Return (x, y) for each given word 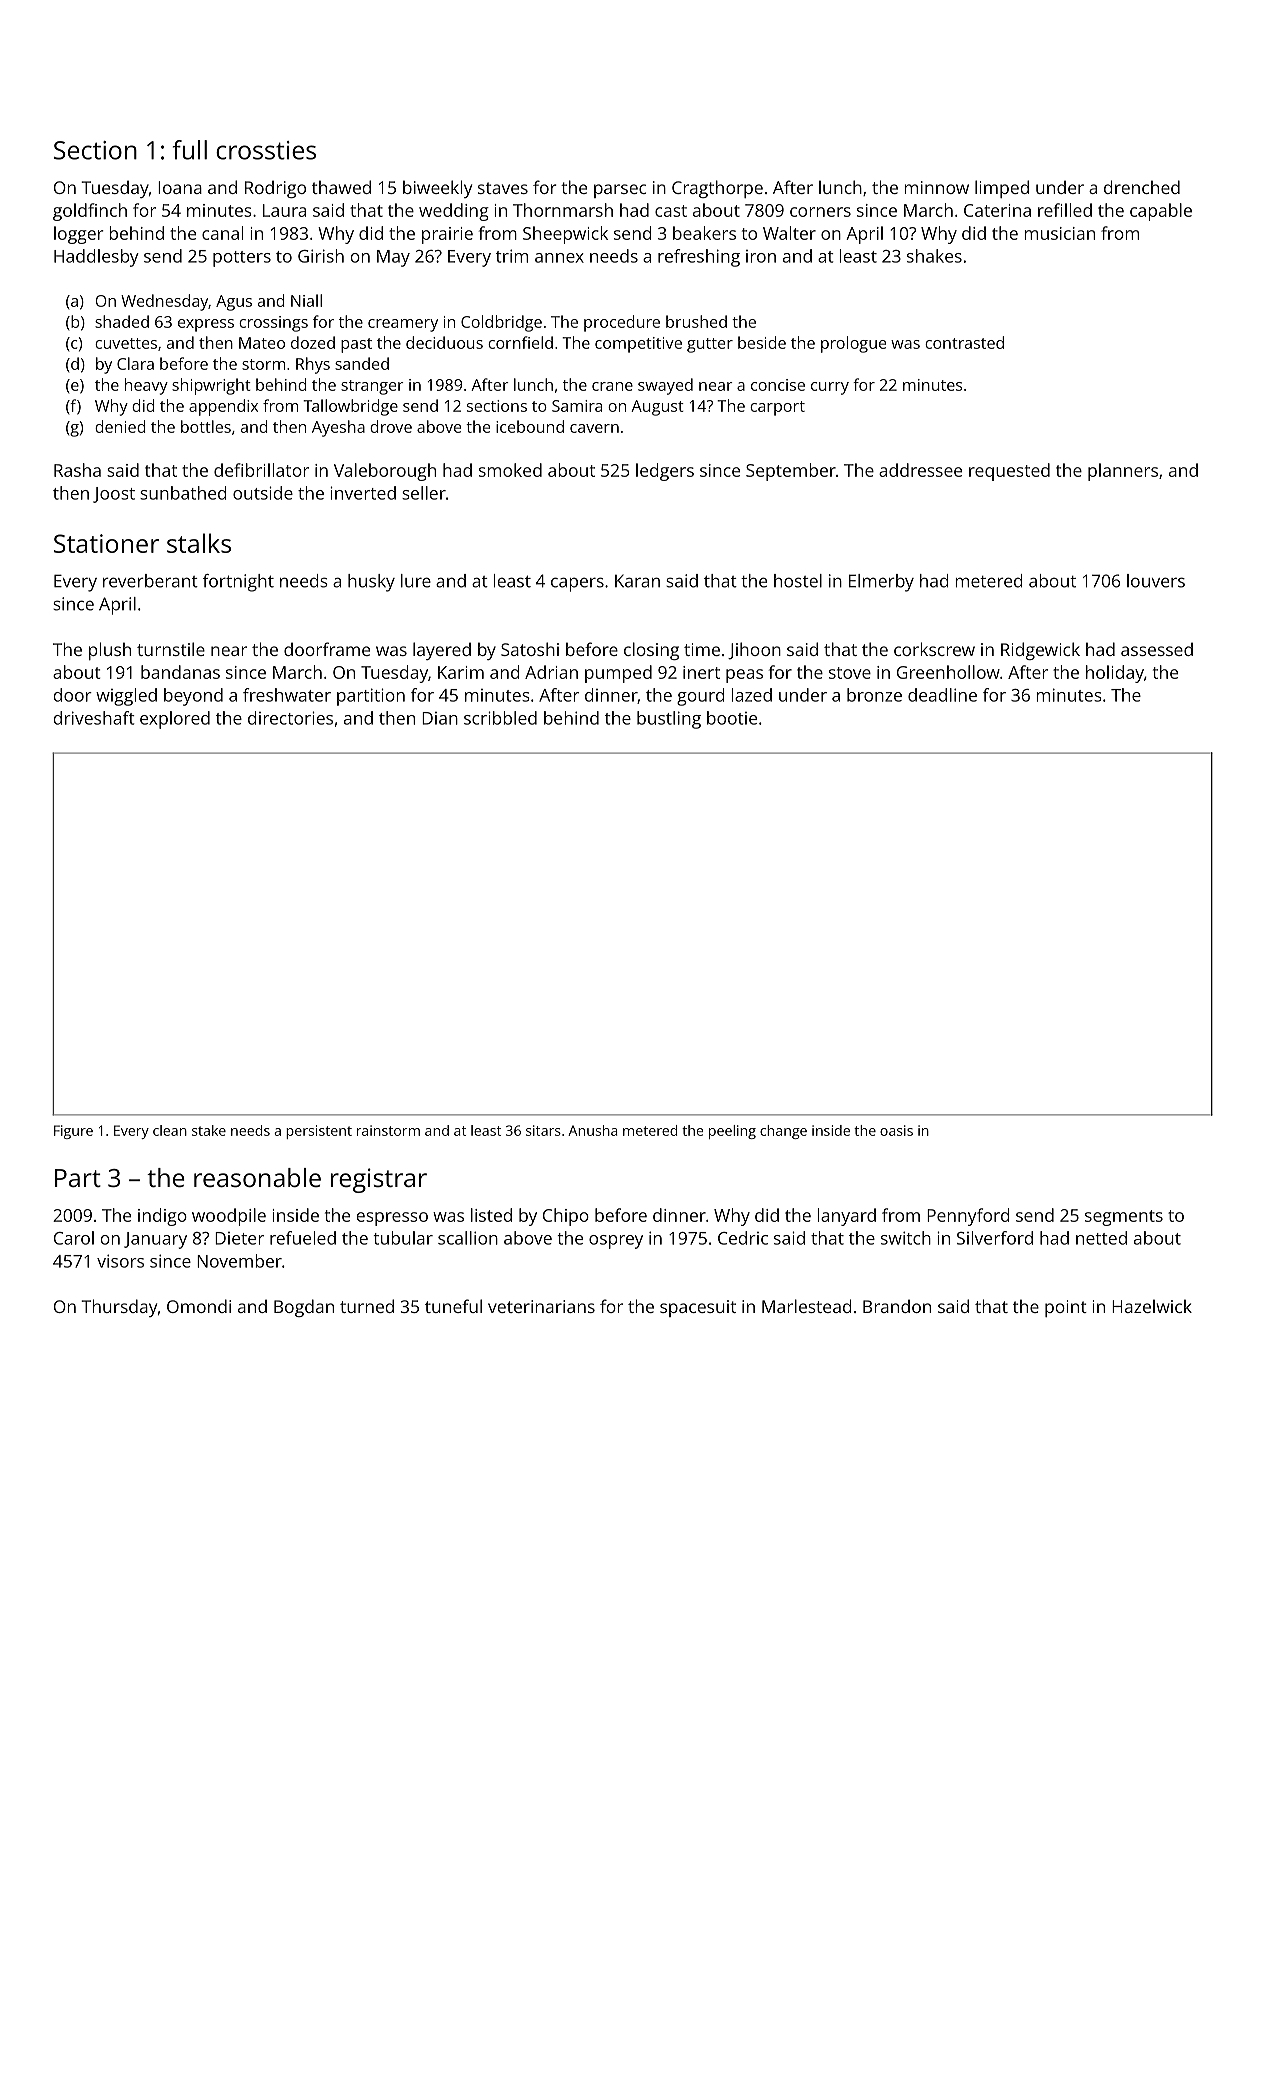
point (1066, 1308)
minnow (936, 187)
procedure (622, 323)
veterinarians (541, 1306)
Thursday (119, 1308)
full (190, 150)
